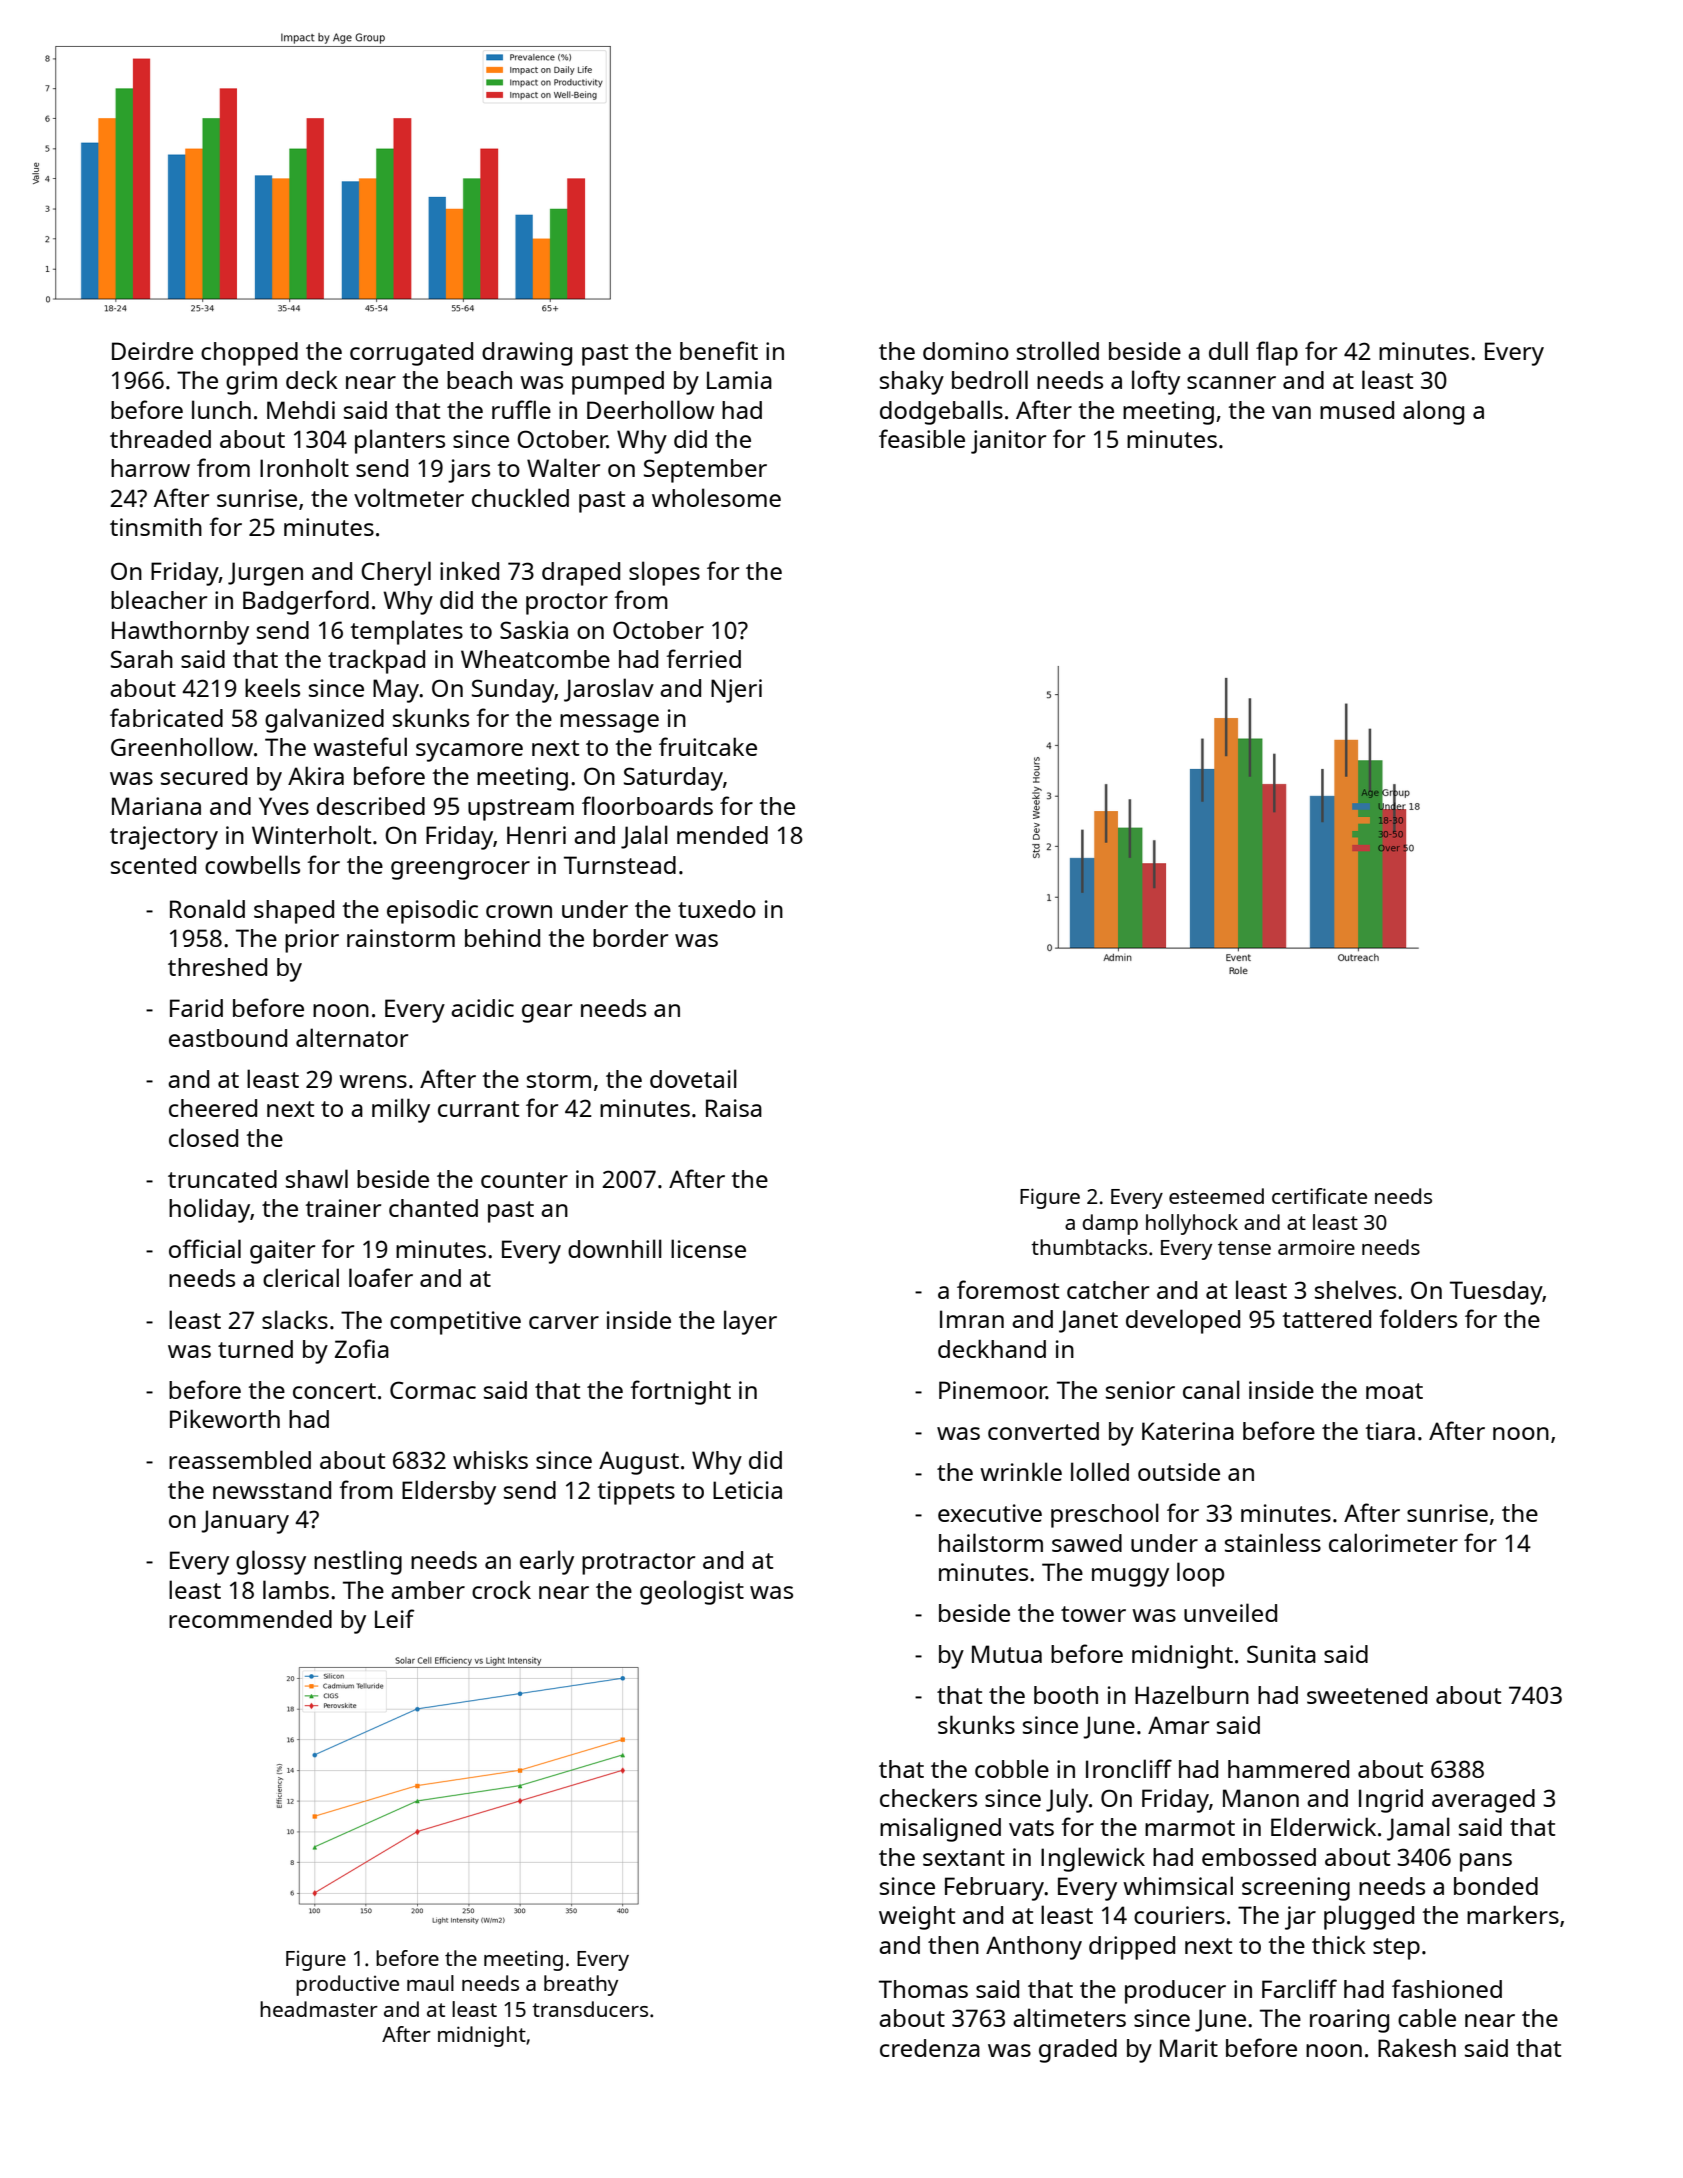 This screenshot has height=2178, width=1683. I want to click on closed, so click(203, 1137).
